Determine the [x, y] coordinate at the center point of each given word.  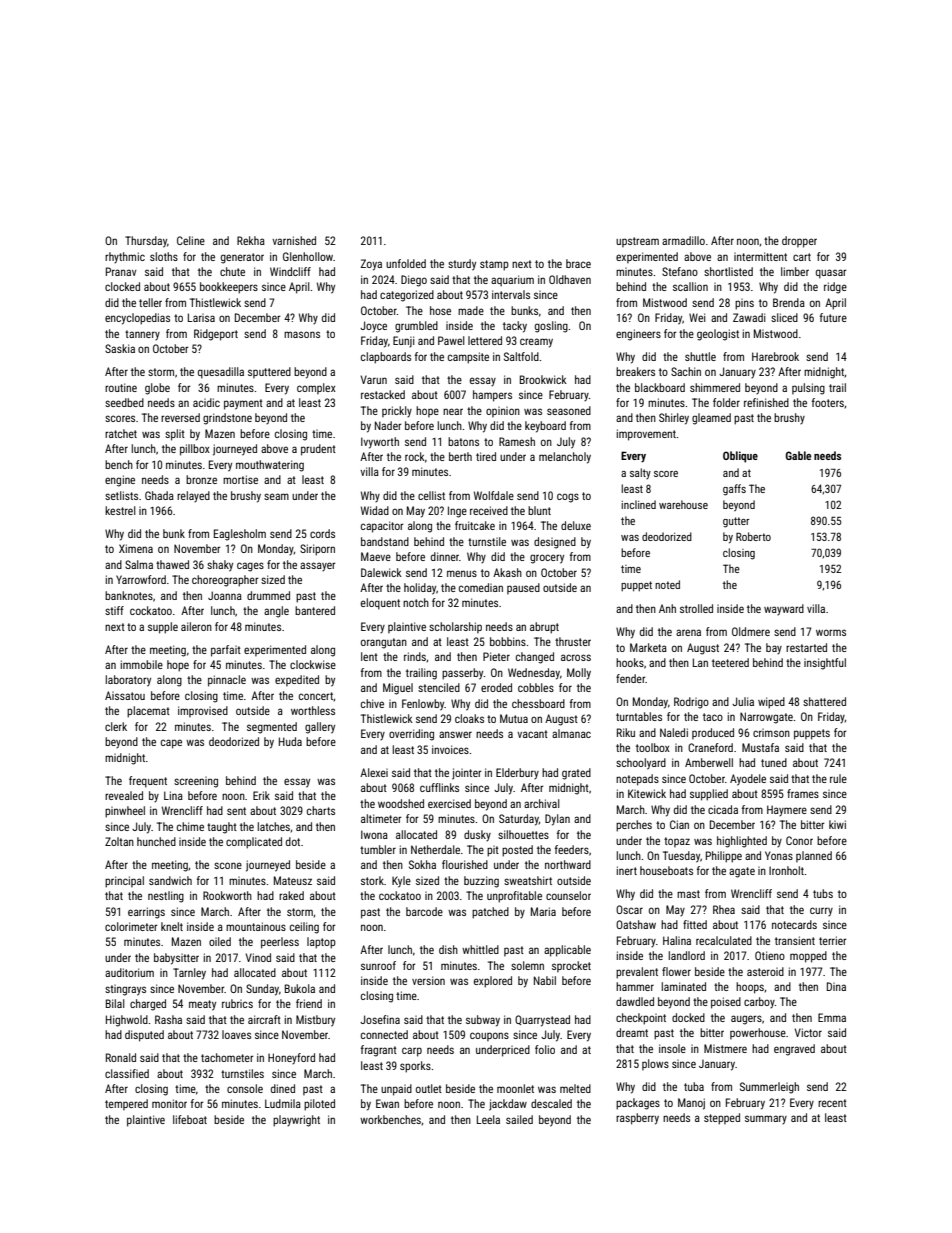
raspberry [637, 1119]
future [833, 317]
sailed [519, 1119]
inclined [638, 504]
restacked [383, 394]
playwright [296, 1121]
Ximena [136, 548]
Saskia [120, 348]
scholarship [455, 627]
